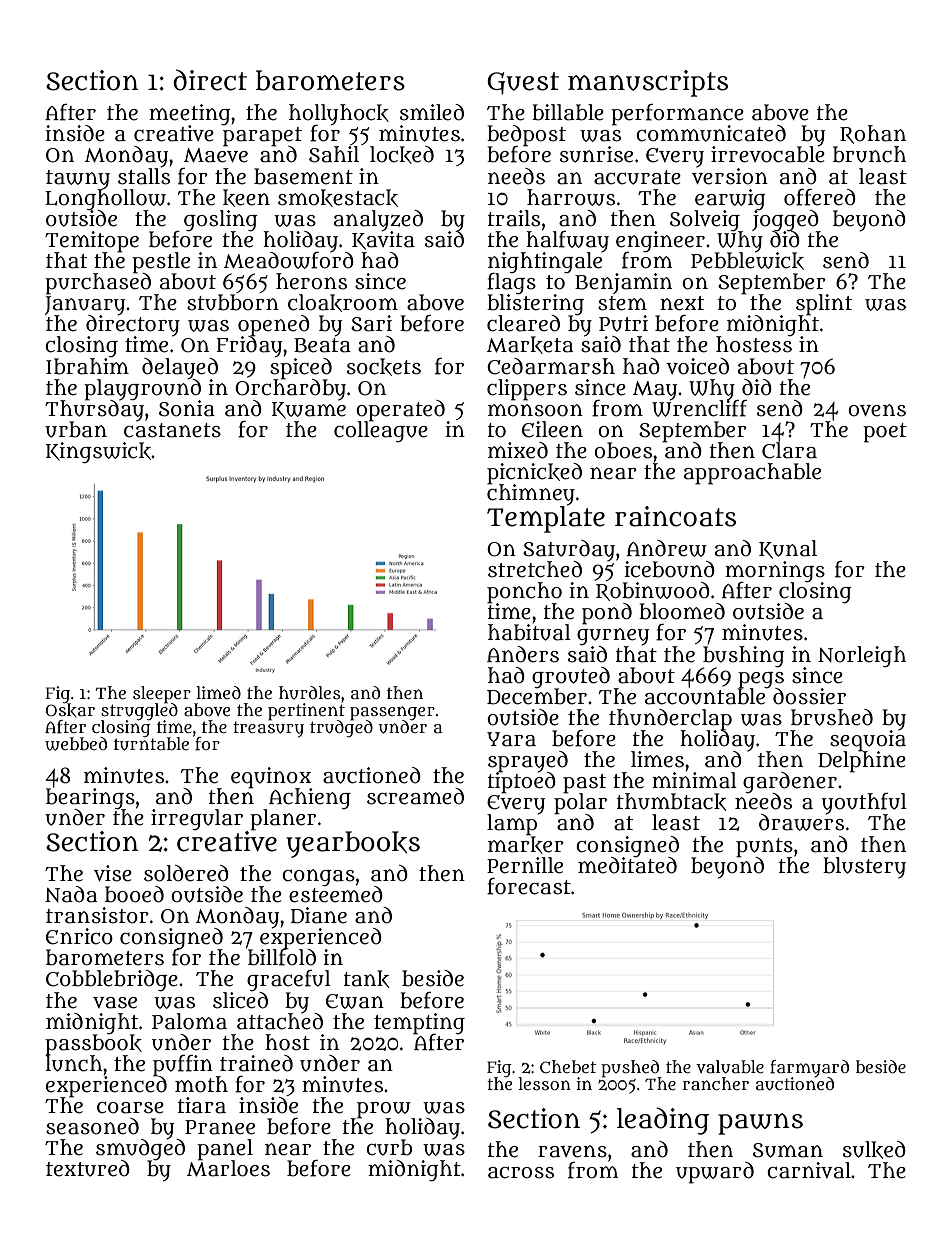 The height and width of the screenshot is (1233, 952). Describe the element at coordinates (535, 569) in the screenshot. I see `stretched` at that location.
